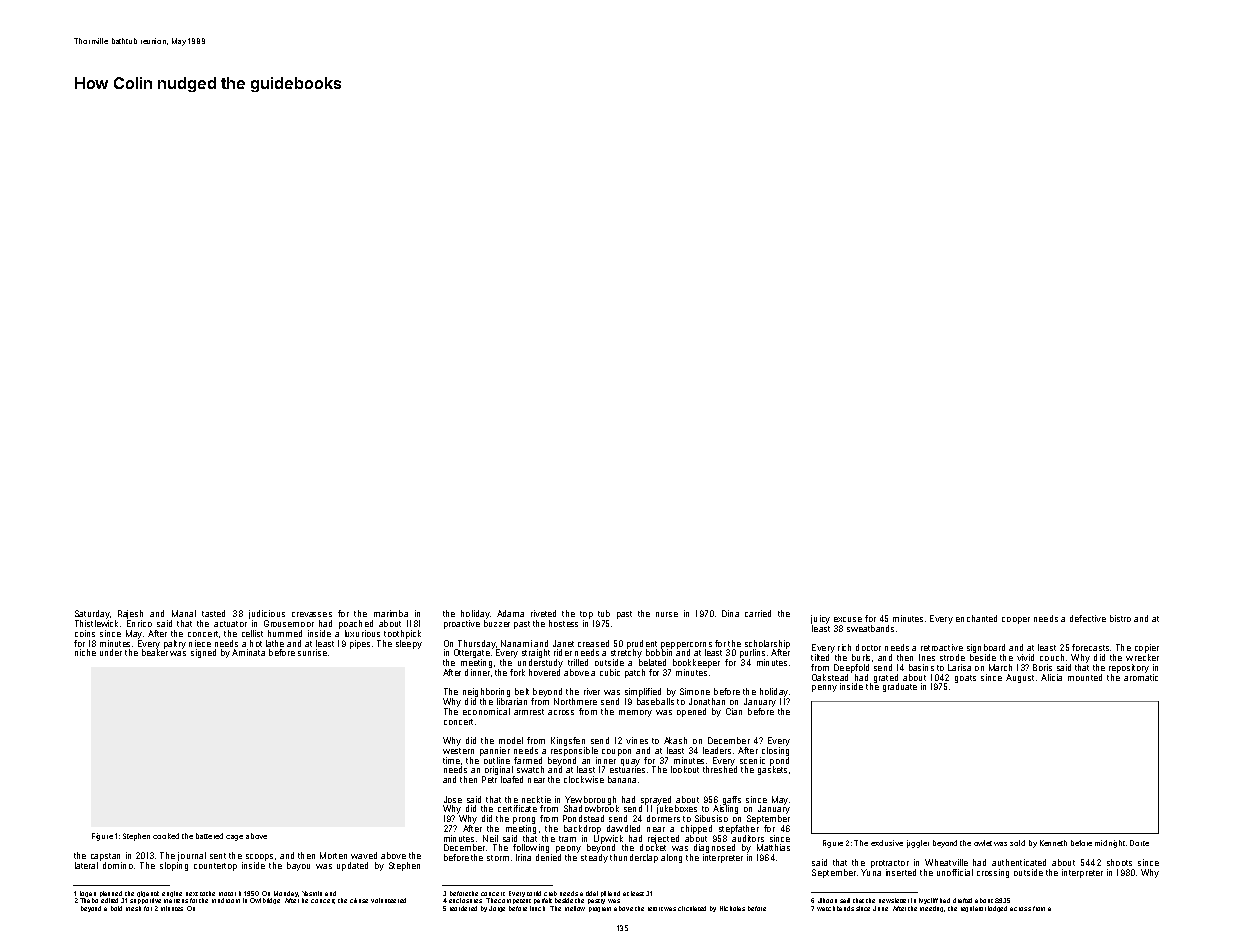  Describe the element at coordinates (734, 711) in the screenshot. I see `Cian` at that location.
